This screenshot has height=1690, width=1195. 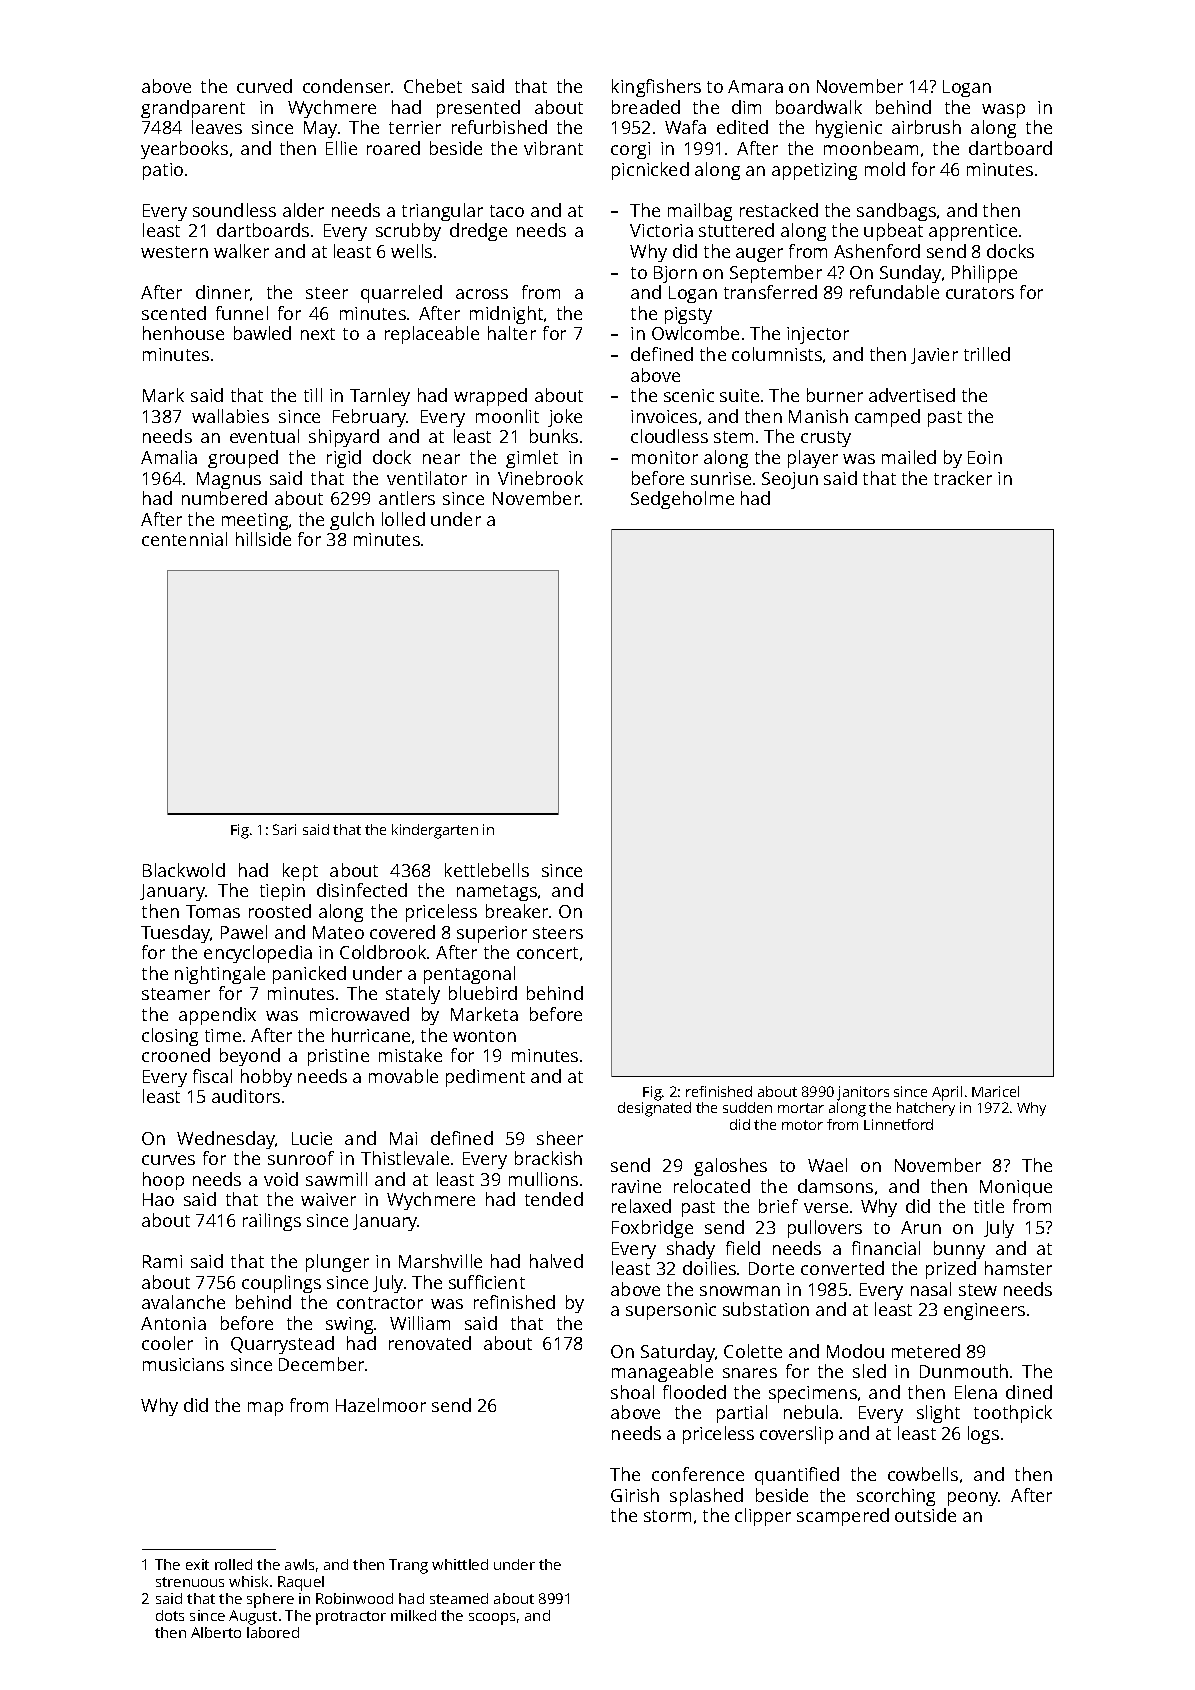 What do you see at coordinates (216, 1632) in the screenshot?
I see `Alberto` at bounding box center [216, 1632].
